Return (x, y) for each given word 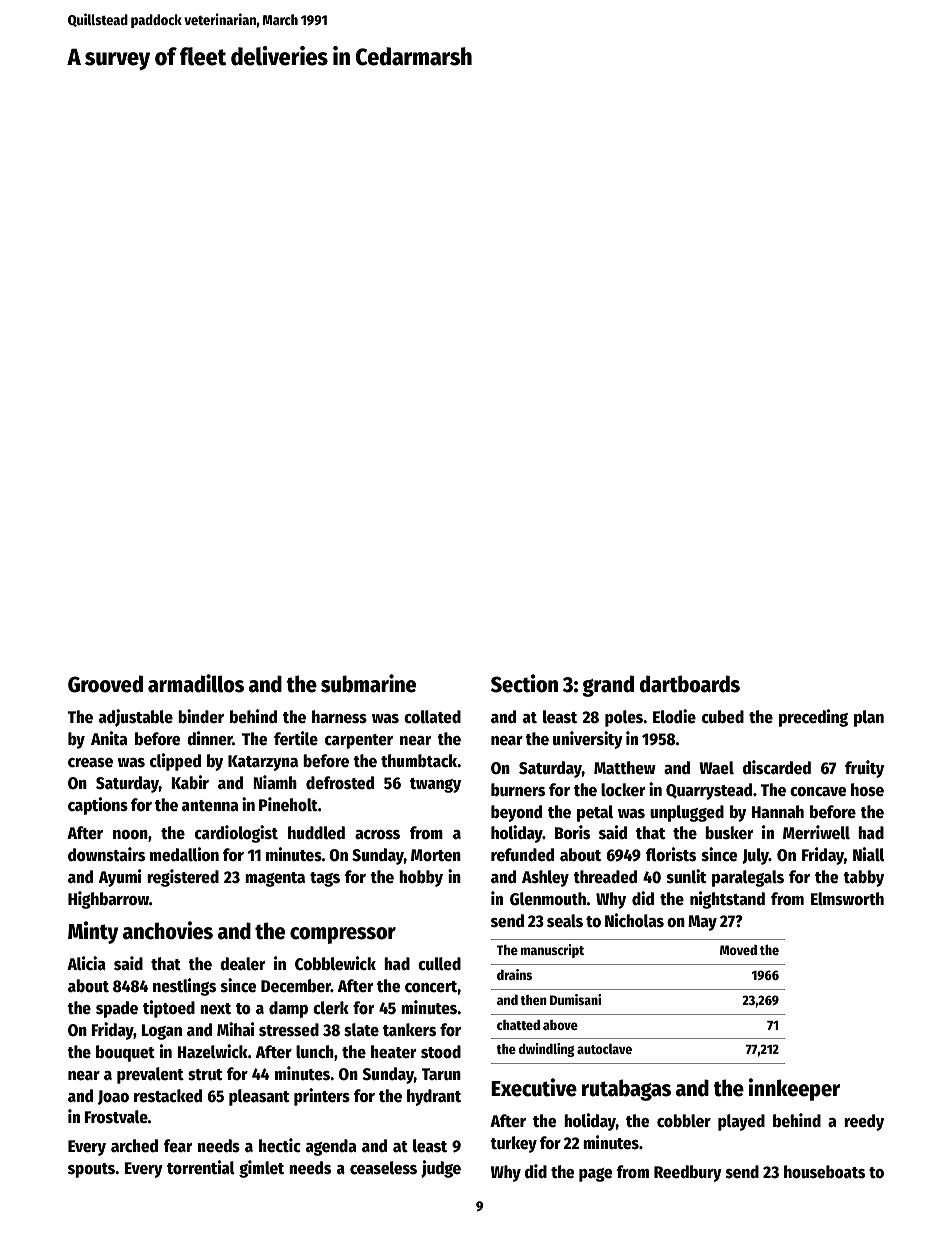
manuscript (552, 951)
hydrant (434, 1097)
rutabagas (626, 1090)
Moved (738, 950)
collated (432, 717)
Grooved (105, 684)
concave (818, 792)
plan (869, 718)
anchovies (168, 930)
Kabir (190, 782)
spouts (91, 1170)
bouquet (125, 1053)
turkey (513, 1144)
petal (595, 813)
